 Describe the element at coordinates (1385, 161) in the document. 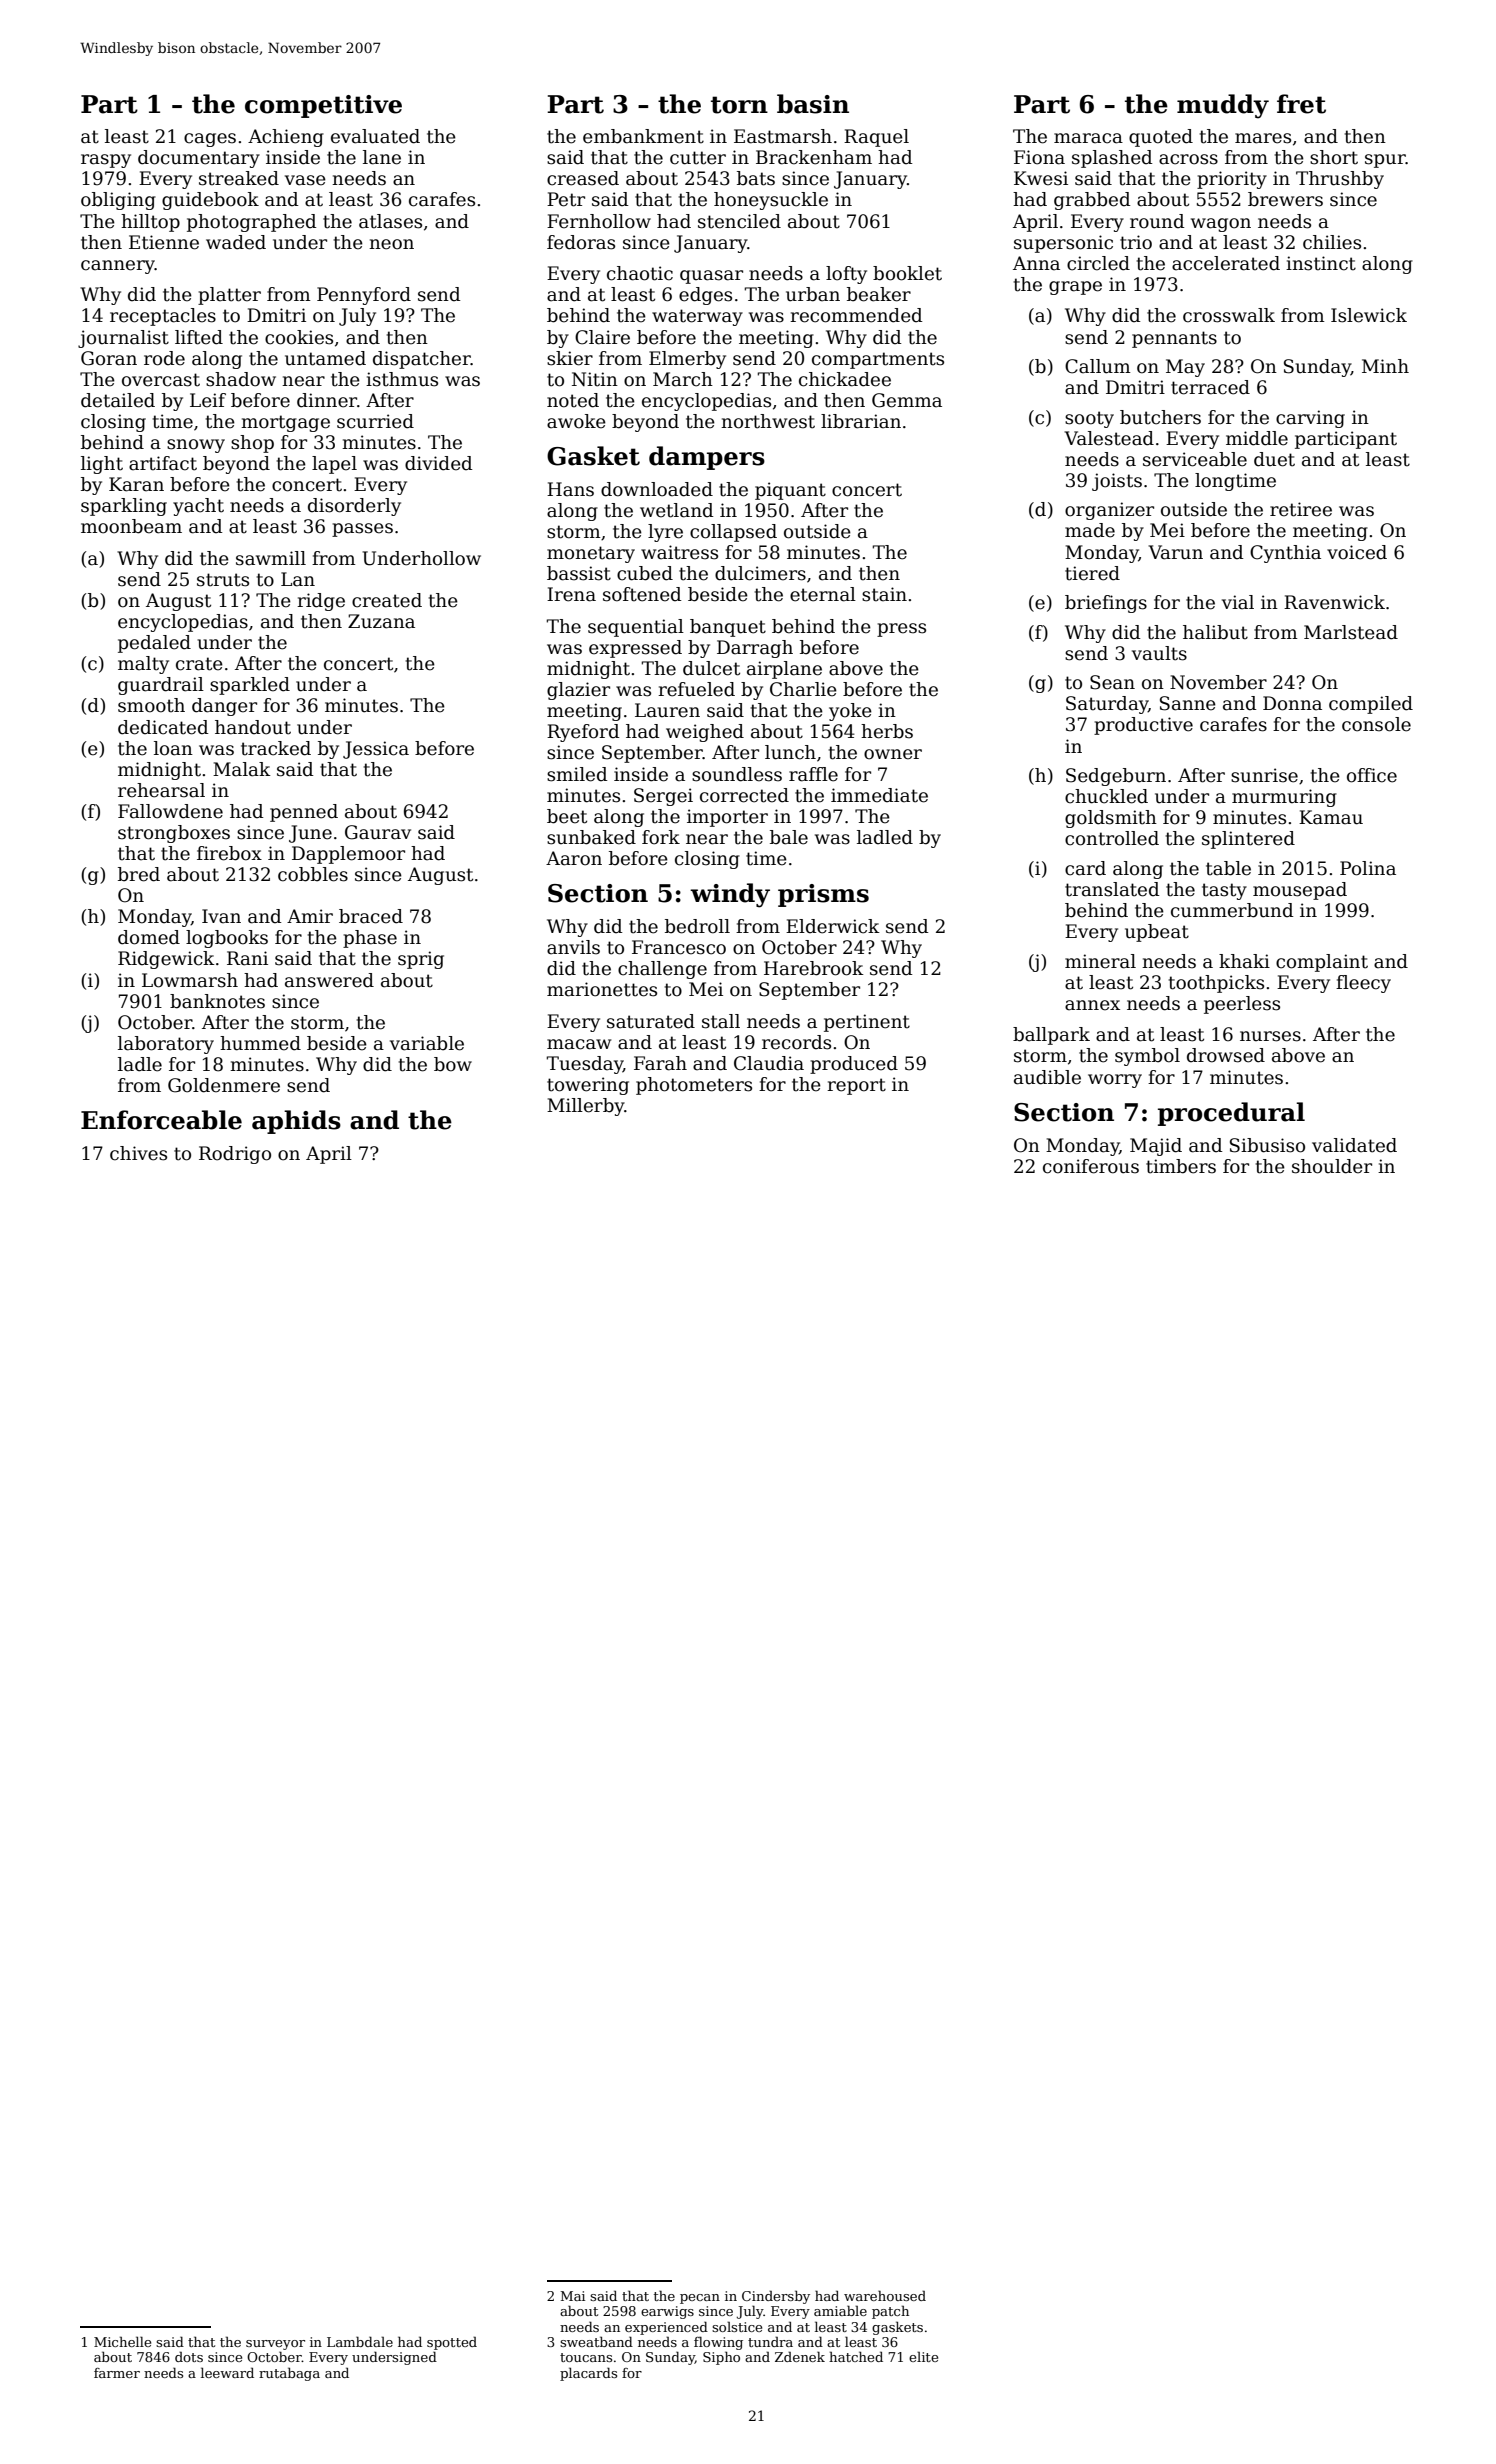

I see `spur` at that location.
